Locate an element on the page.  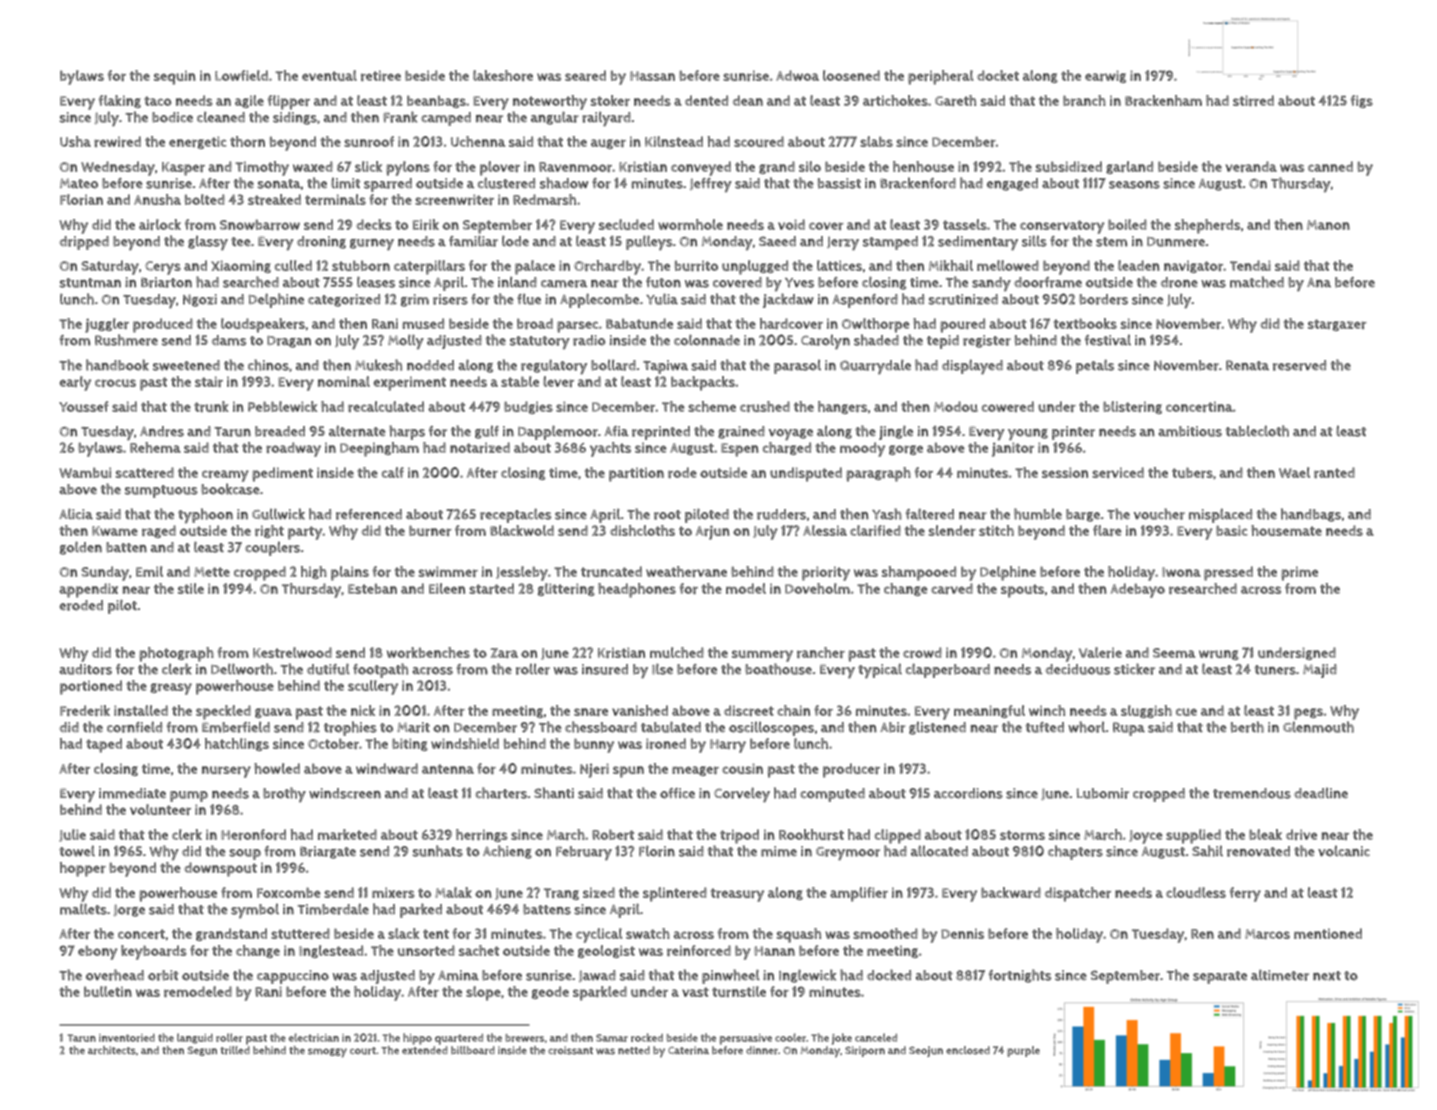
canned is located at coordinates (1330, 166).
